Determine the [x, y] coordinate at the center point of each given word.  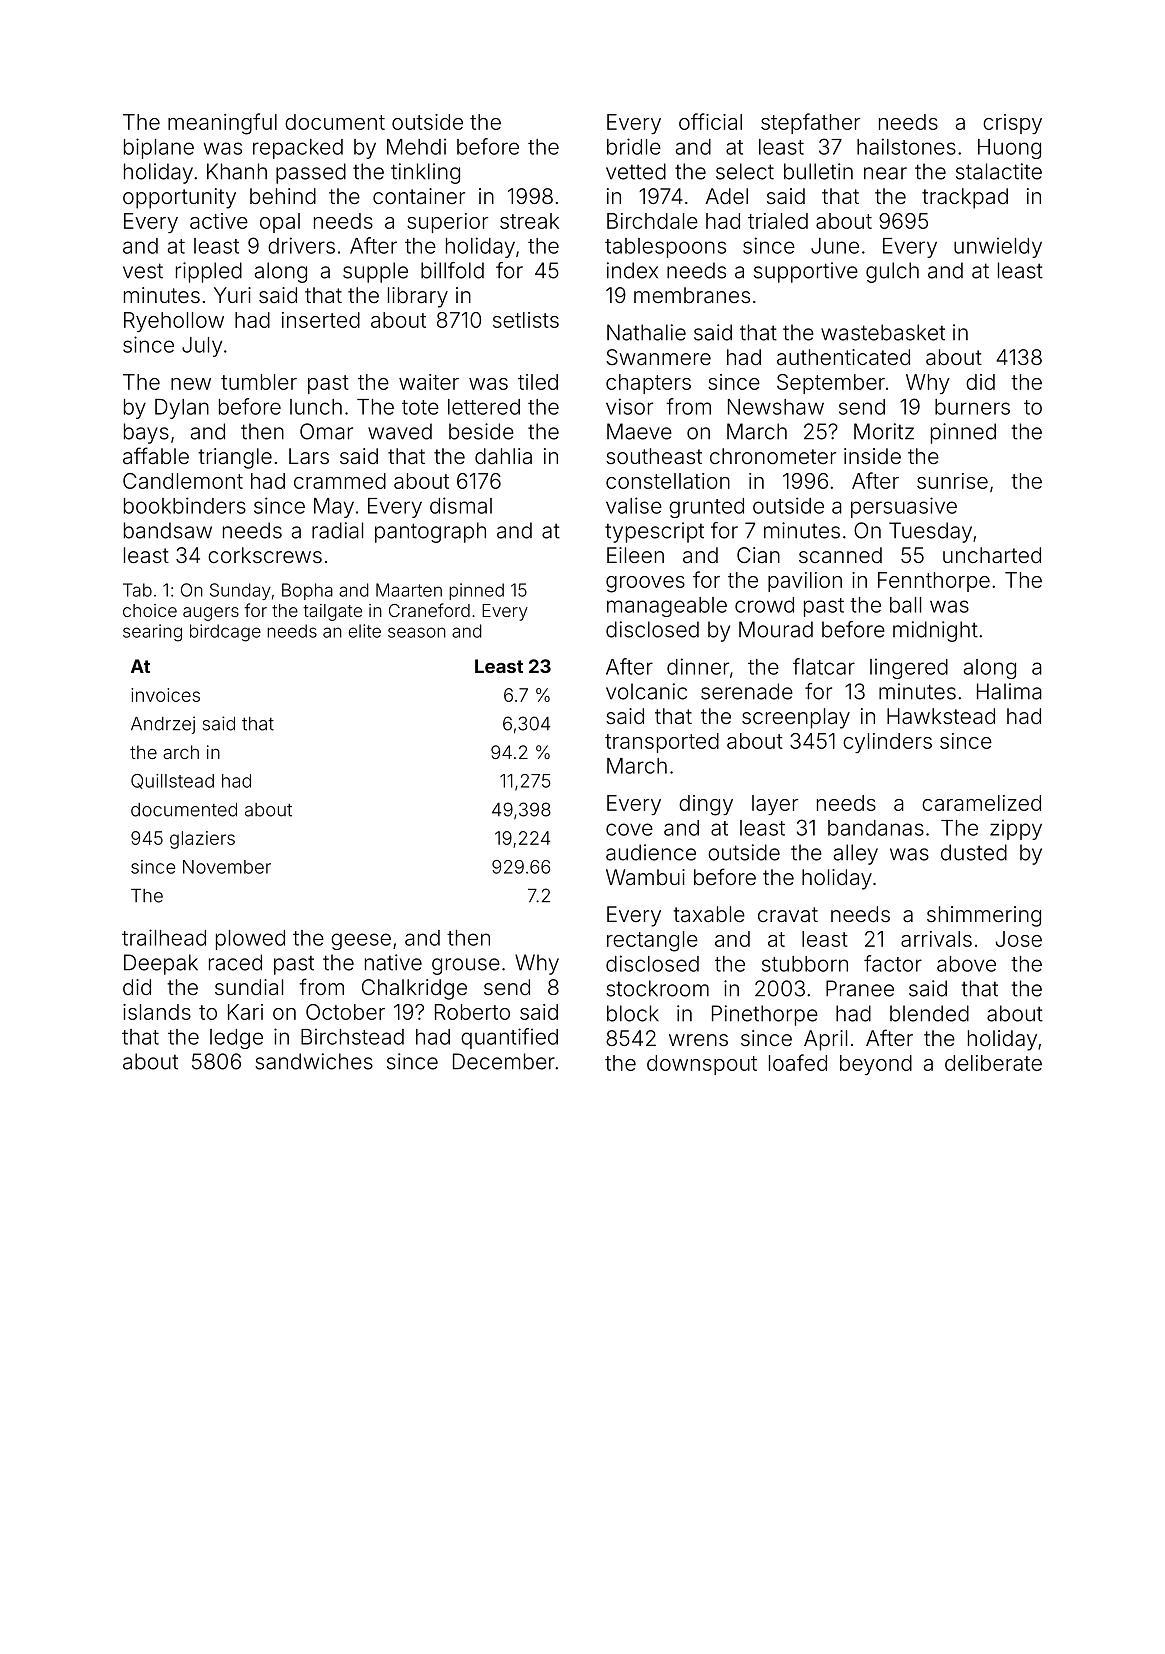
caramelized [981, 803]
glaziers [202, 840]
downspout [702, 1065]
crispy [1012, 124]
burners [972, 407]
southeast [654, 456]
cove [629, 829]
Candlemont [183, 481]
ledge [236, 1039]
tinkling [425, 173]
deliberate [993, 1063]
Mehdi [416, 146]
